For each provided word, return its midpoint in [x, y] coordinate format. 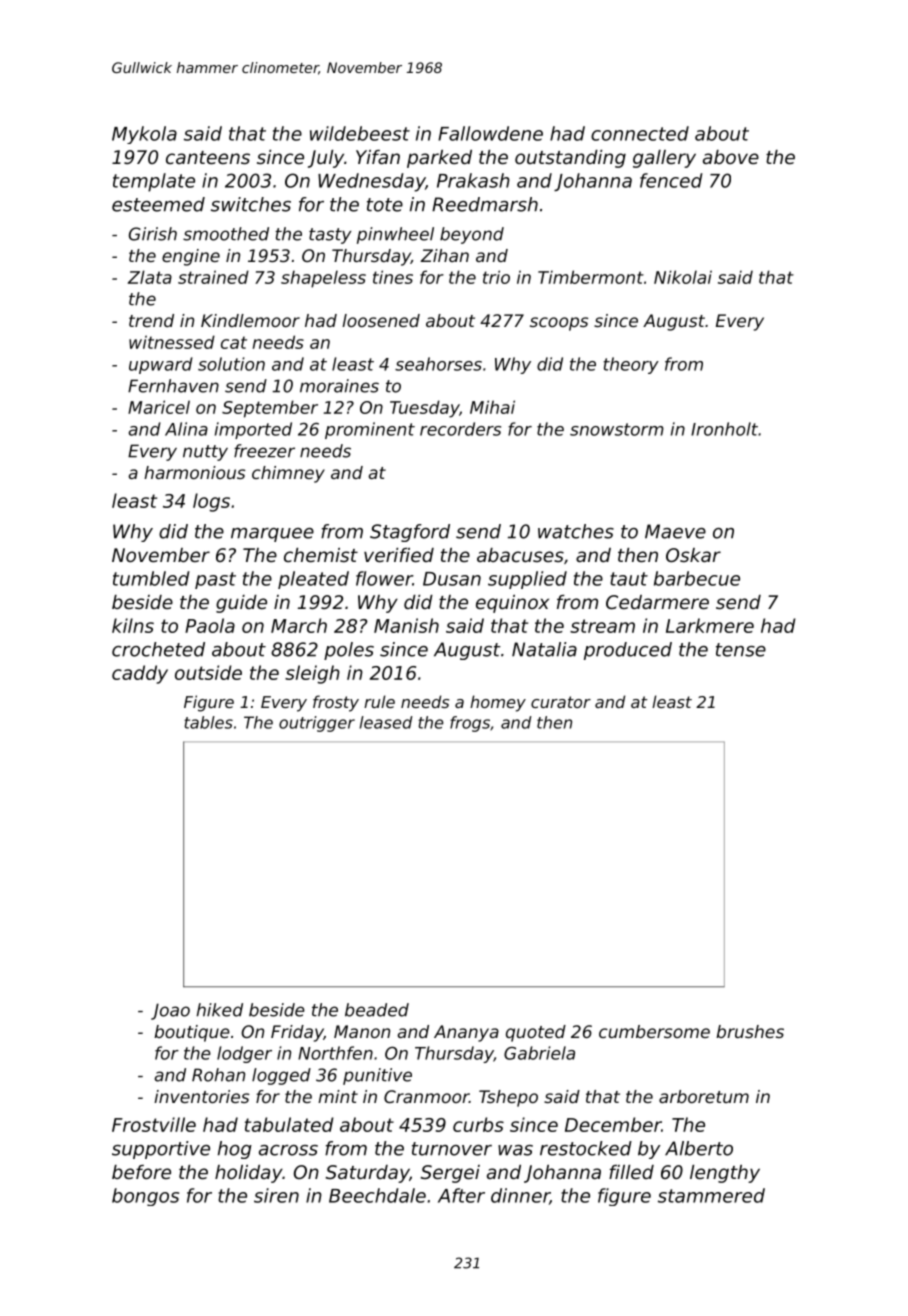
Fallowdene [490, 133]
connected [640, 133]
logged [281, 1076]
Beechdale [377, 1195]
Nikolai [683, 277]
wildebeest [360, 133]
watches [576, 531]
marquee [272, 535]
